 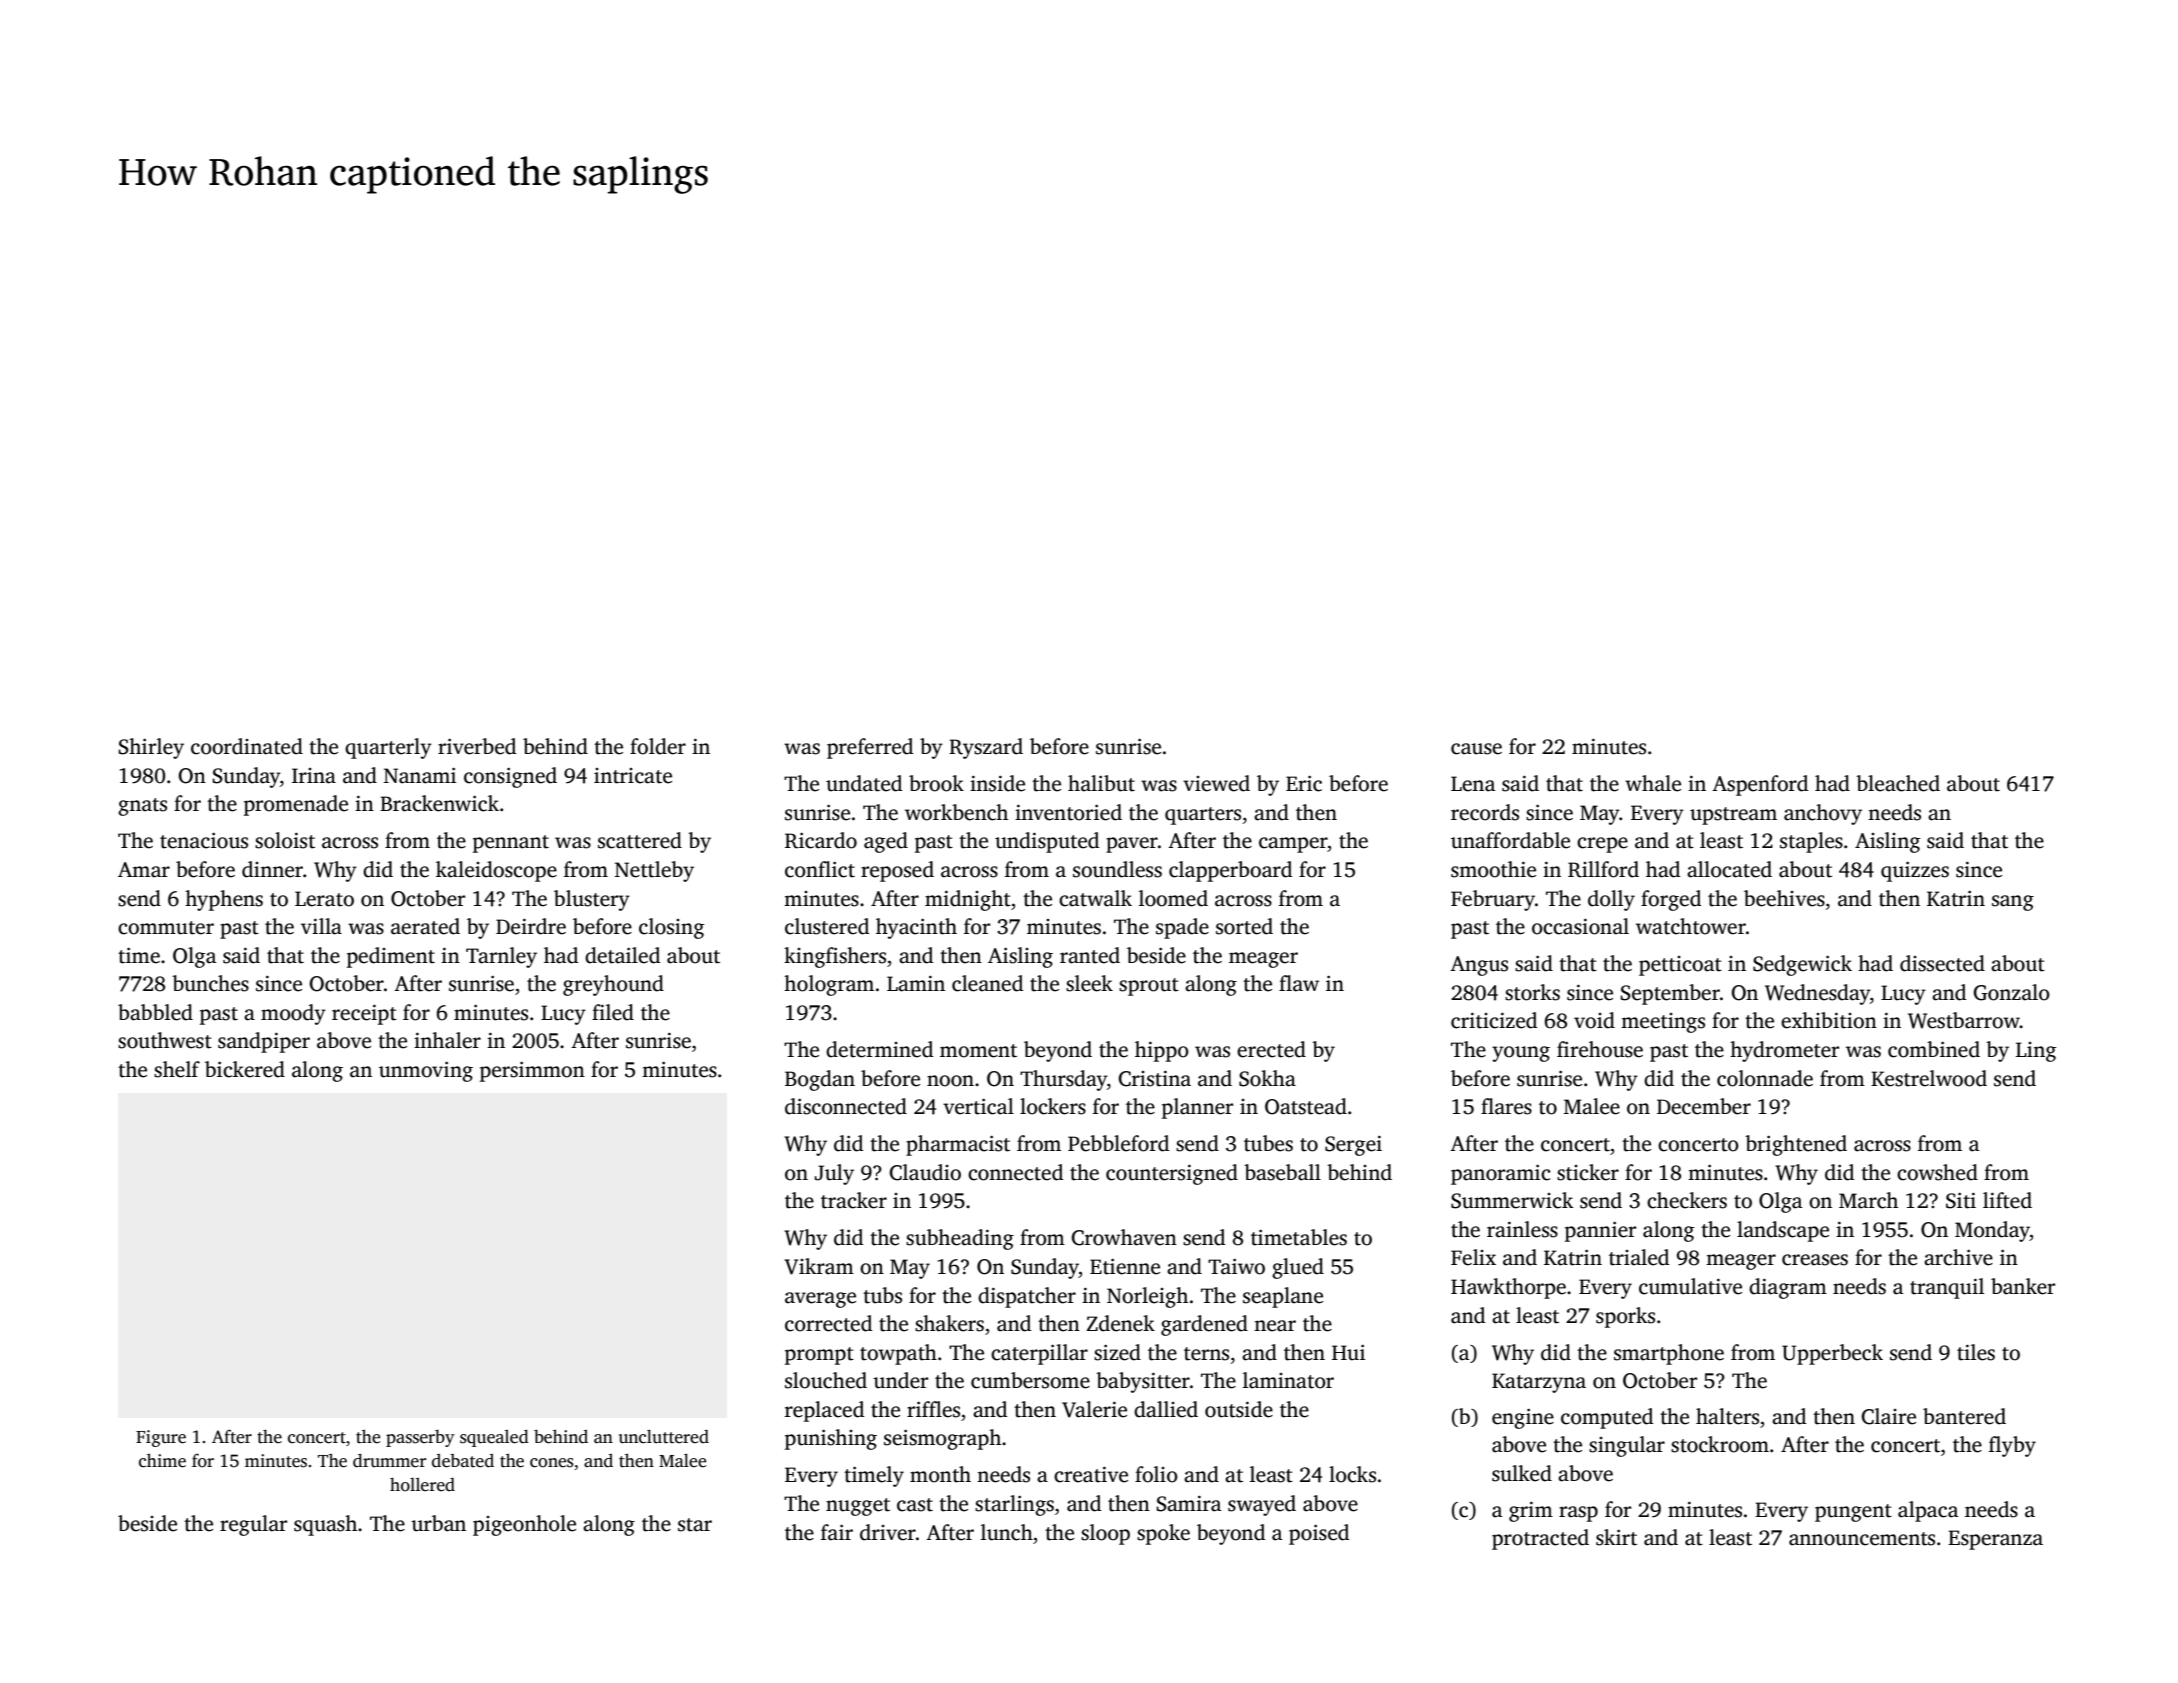 What do you see at coordinates (1282, 1172) in the screenshot?
I see `baseball` at bounding box center [1282, 1172].
